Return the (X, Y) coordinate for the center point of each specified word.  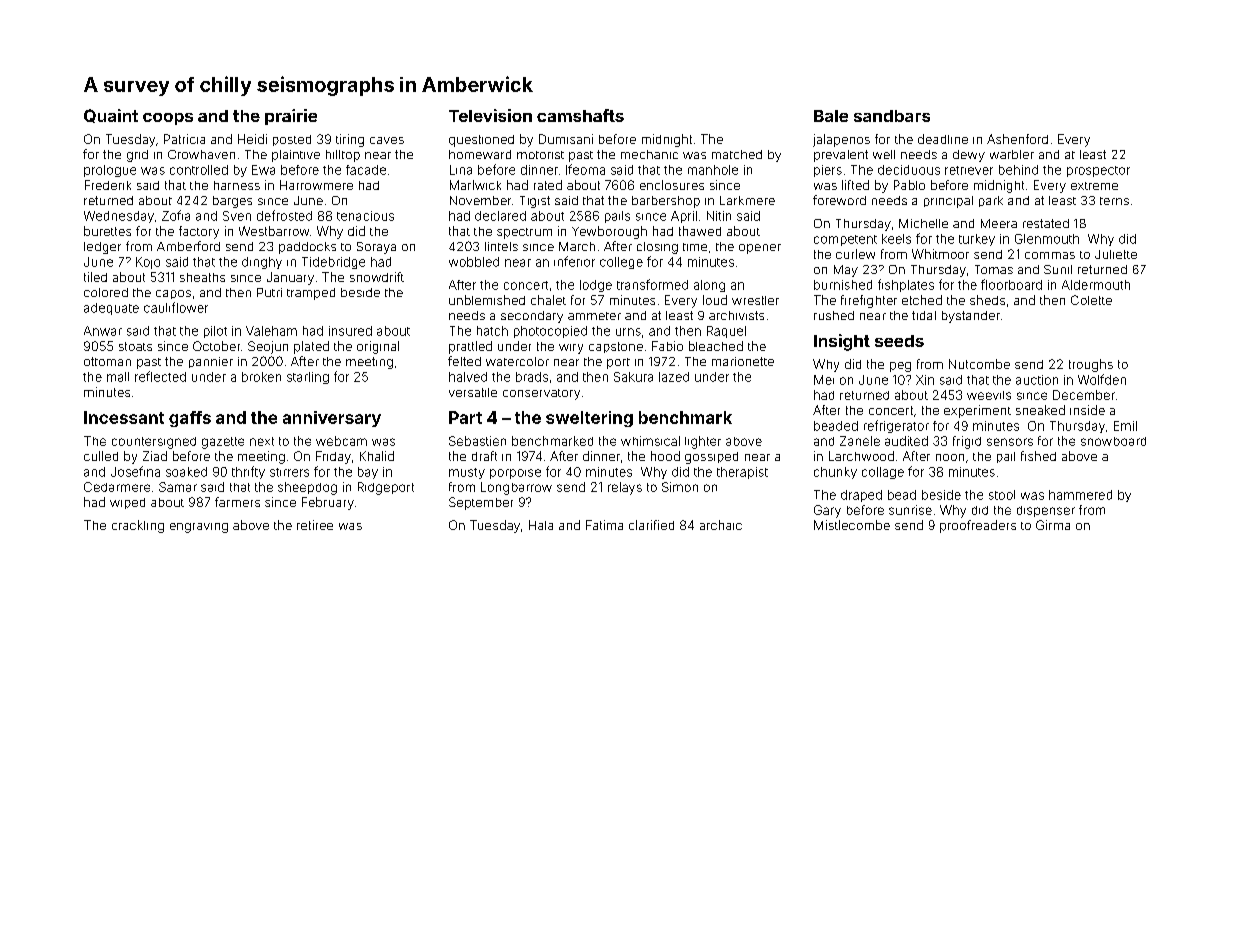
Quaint (111, 116)
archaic (721, 525)
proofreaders (978, 526)
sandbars (892, 116)
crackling (138, 526)
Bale (831, 116)
